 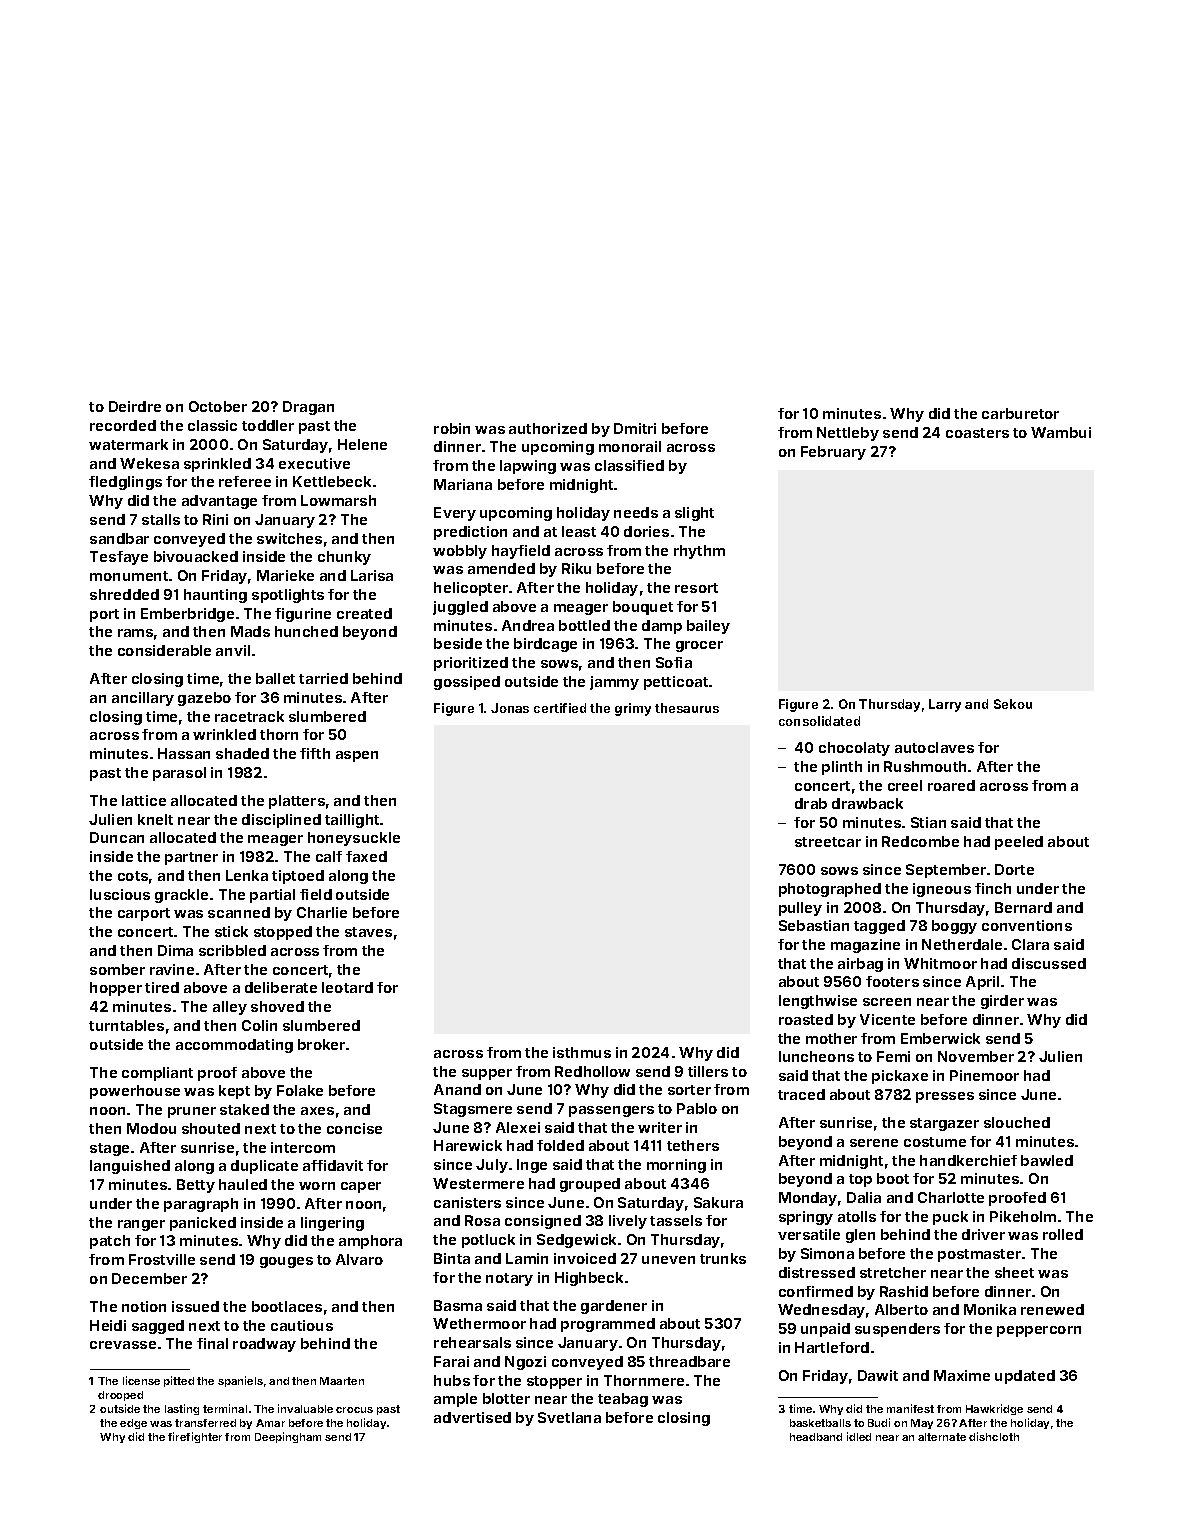 I want to click on sandbar, so click(x=119, y=538).
